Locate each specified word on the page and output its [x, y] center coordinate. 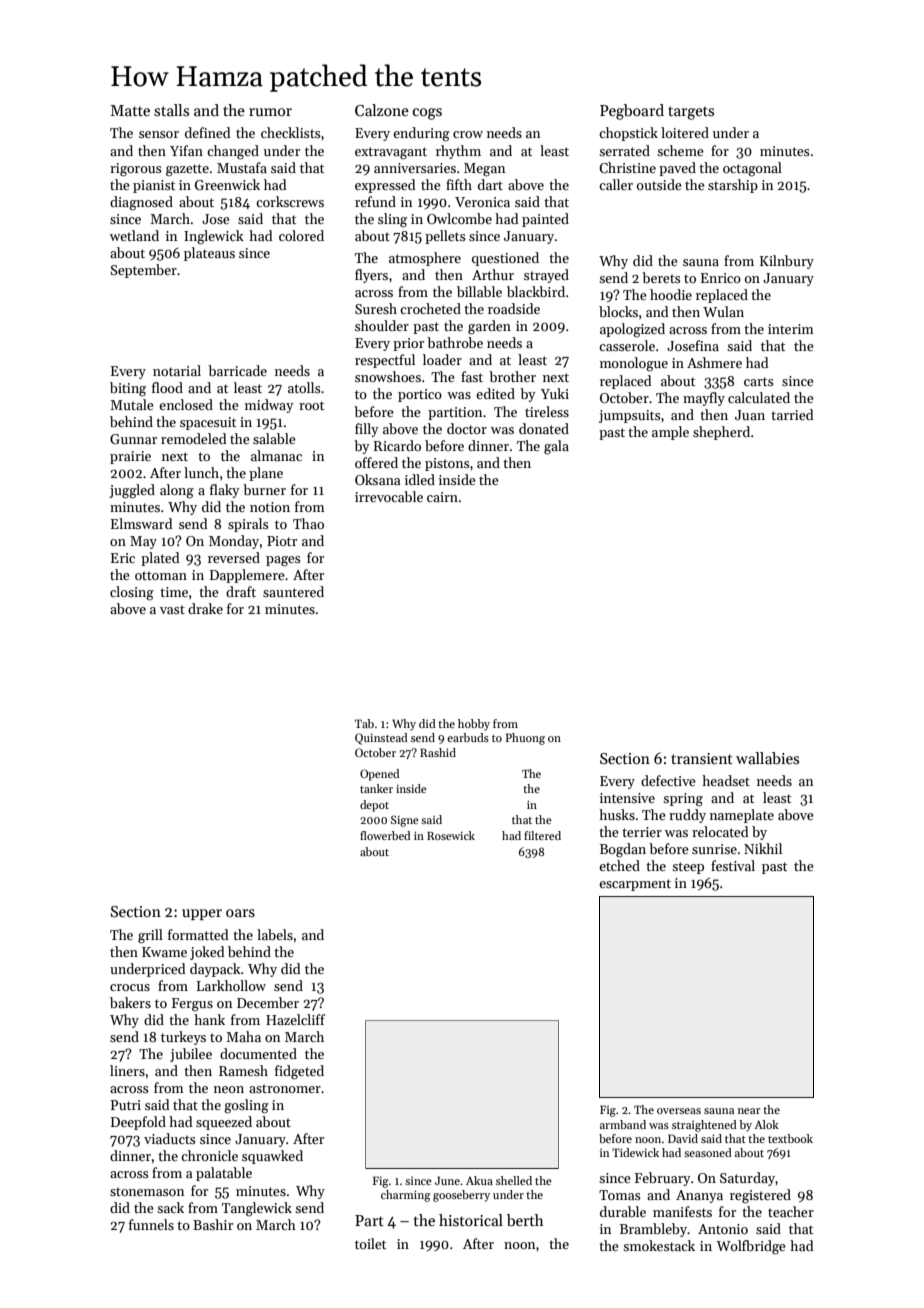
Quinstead [381, 739]
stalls [171, 110]
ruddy [687, 816]
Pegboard [632, 112]
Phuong [525, 739]
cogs [427, 114]
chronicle [209, 1155]
